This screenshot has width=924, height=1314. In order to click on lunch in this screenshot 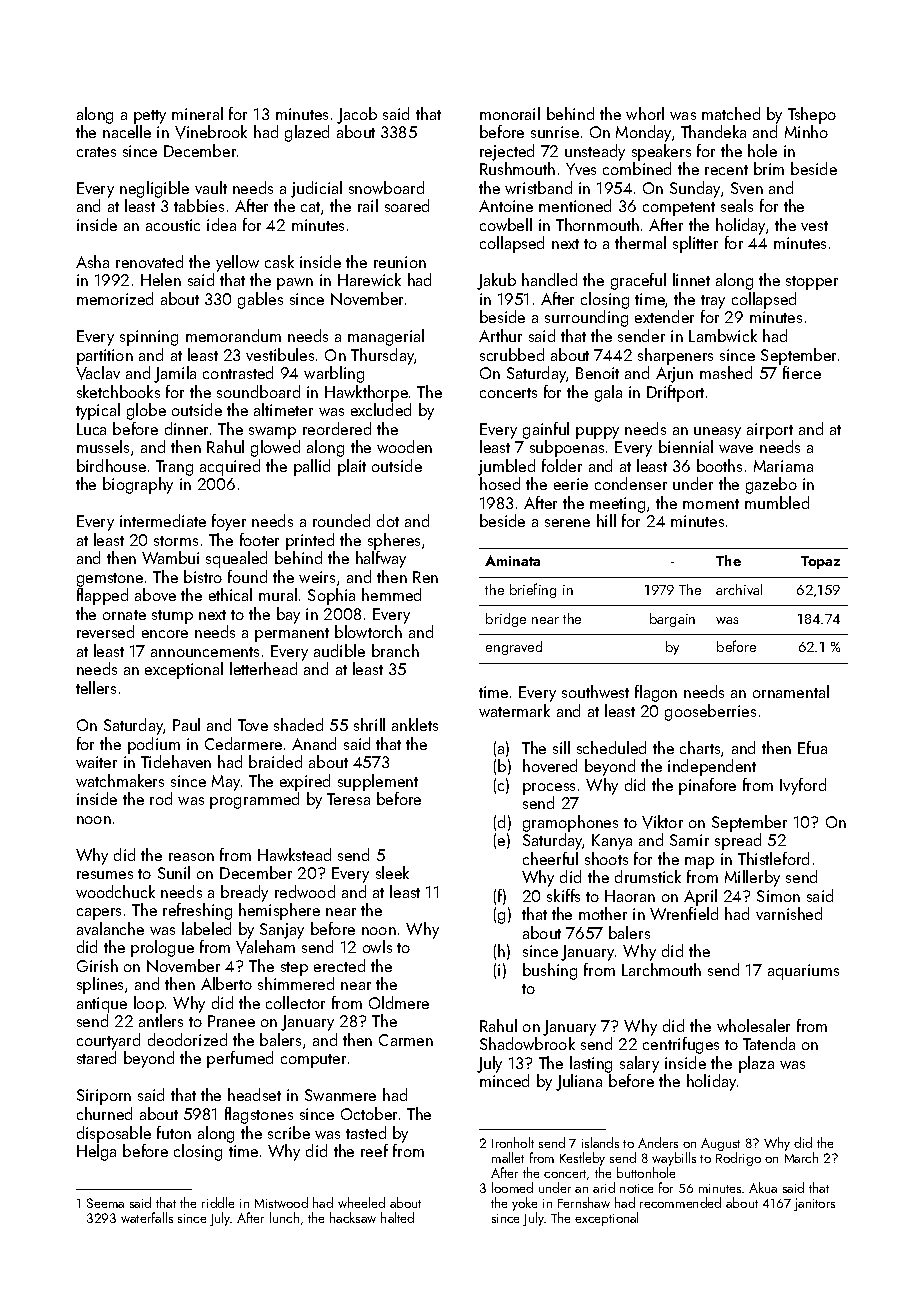, I will do `click(284, 1217)`.
